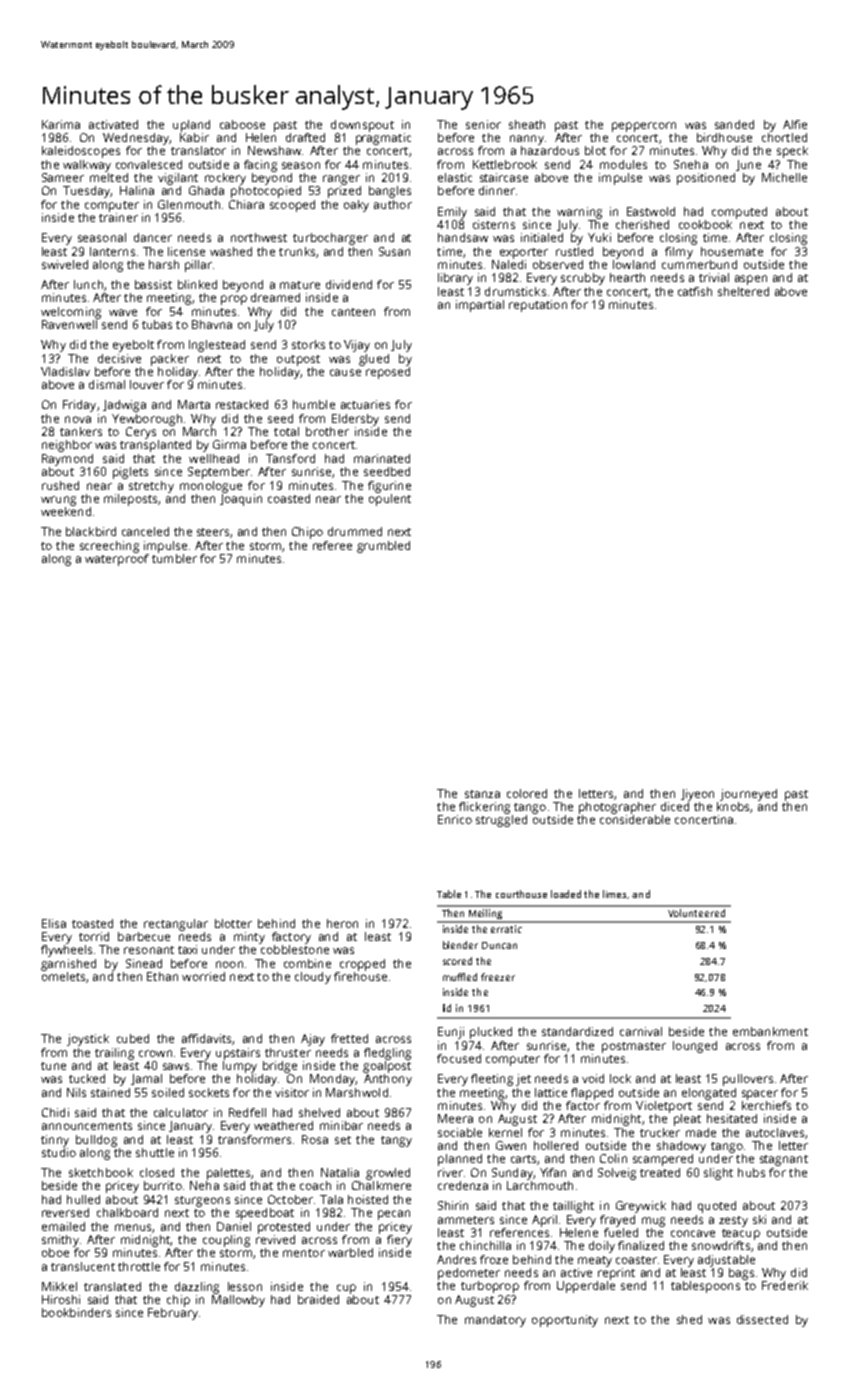  Describe the element at coordinates (495, 1321) in the document. I see `mandatory` at that location.
